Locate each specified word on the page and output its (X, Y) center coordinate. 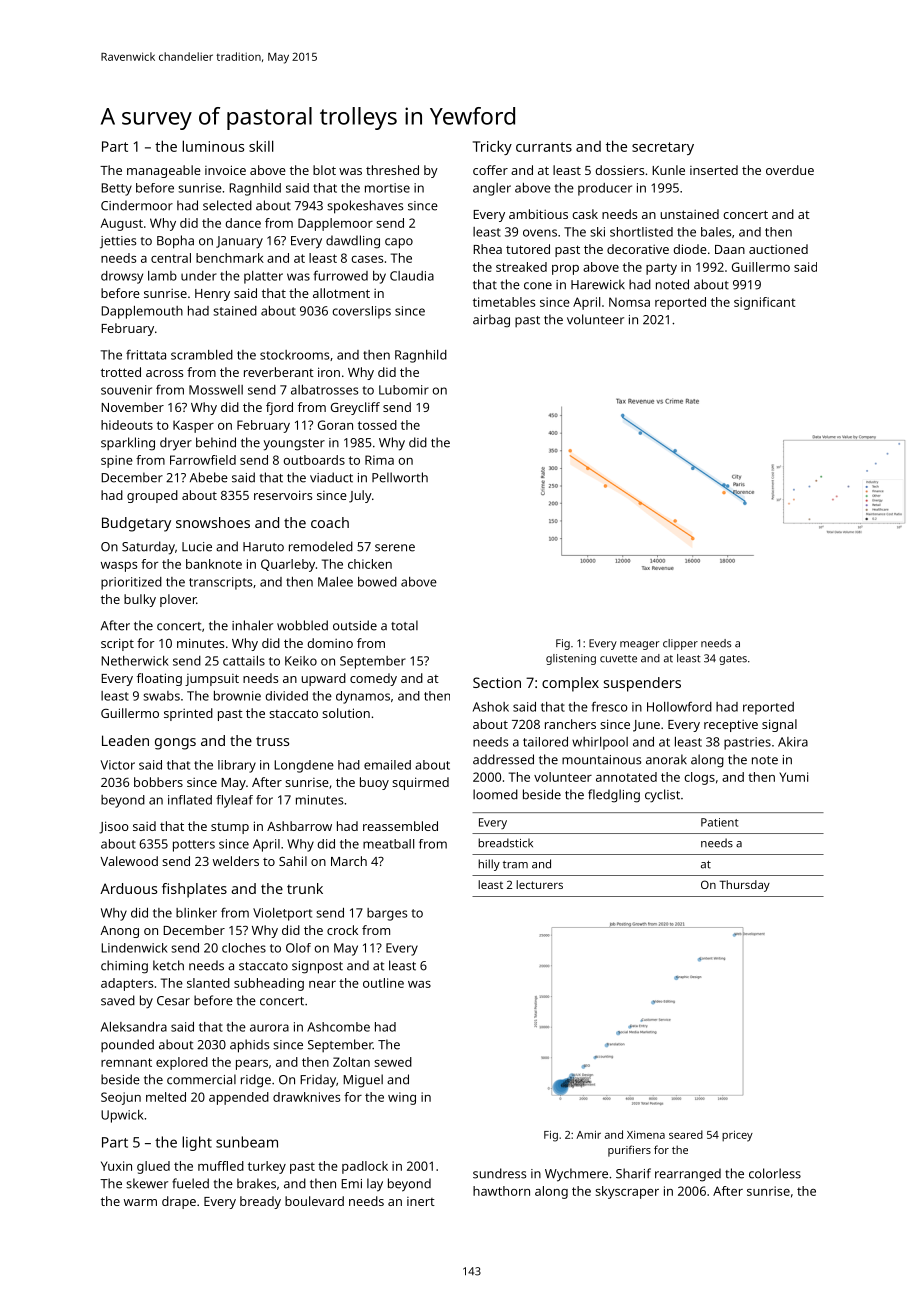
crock (342, 930)
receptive (731, 726)
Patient (719, 822)
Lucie (197, 547)
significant (764, 303)
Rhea (487, 249)
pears (252, 1065)
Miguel (363, 1081)
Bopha (175, 242)
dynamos (363, 697)
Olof (298, 948)
